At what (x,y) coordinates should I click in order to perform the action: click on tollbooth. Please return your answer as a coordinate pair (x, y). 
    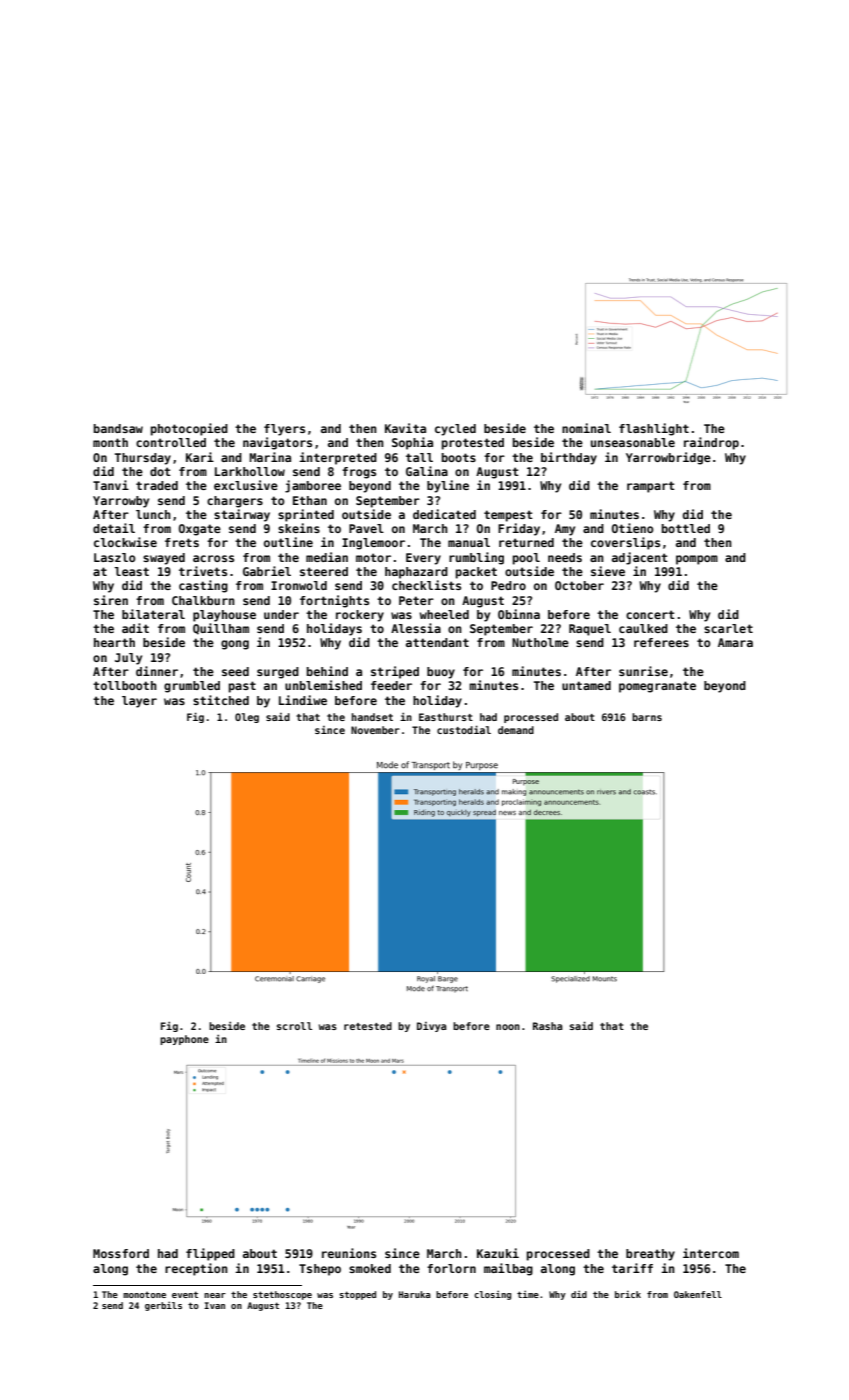
    Looking at the image, I should click on (125, 685).
